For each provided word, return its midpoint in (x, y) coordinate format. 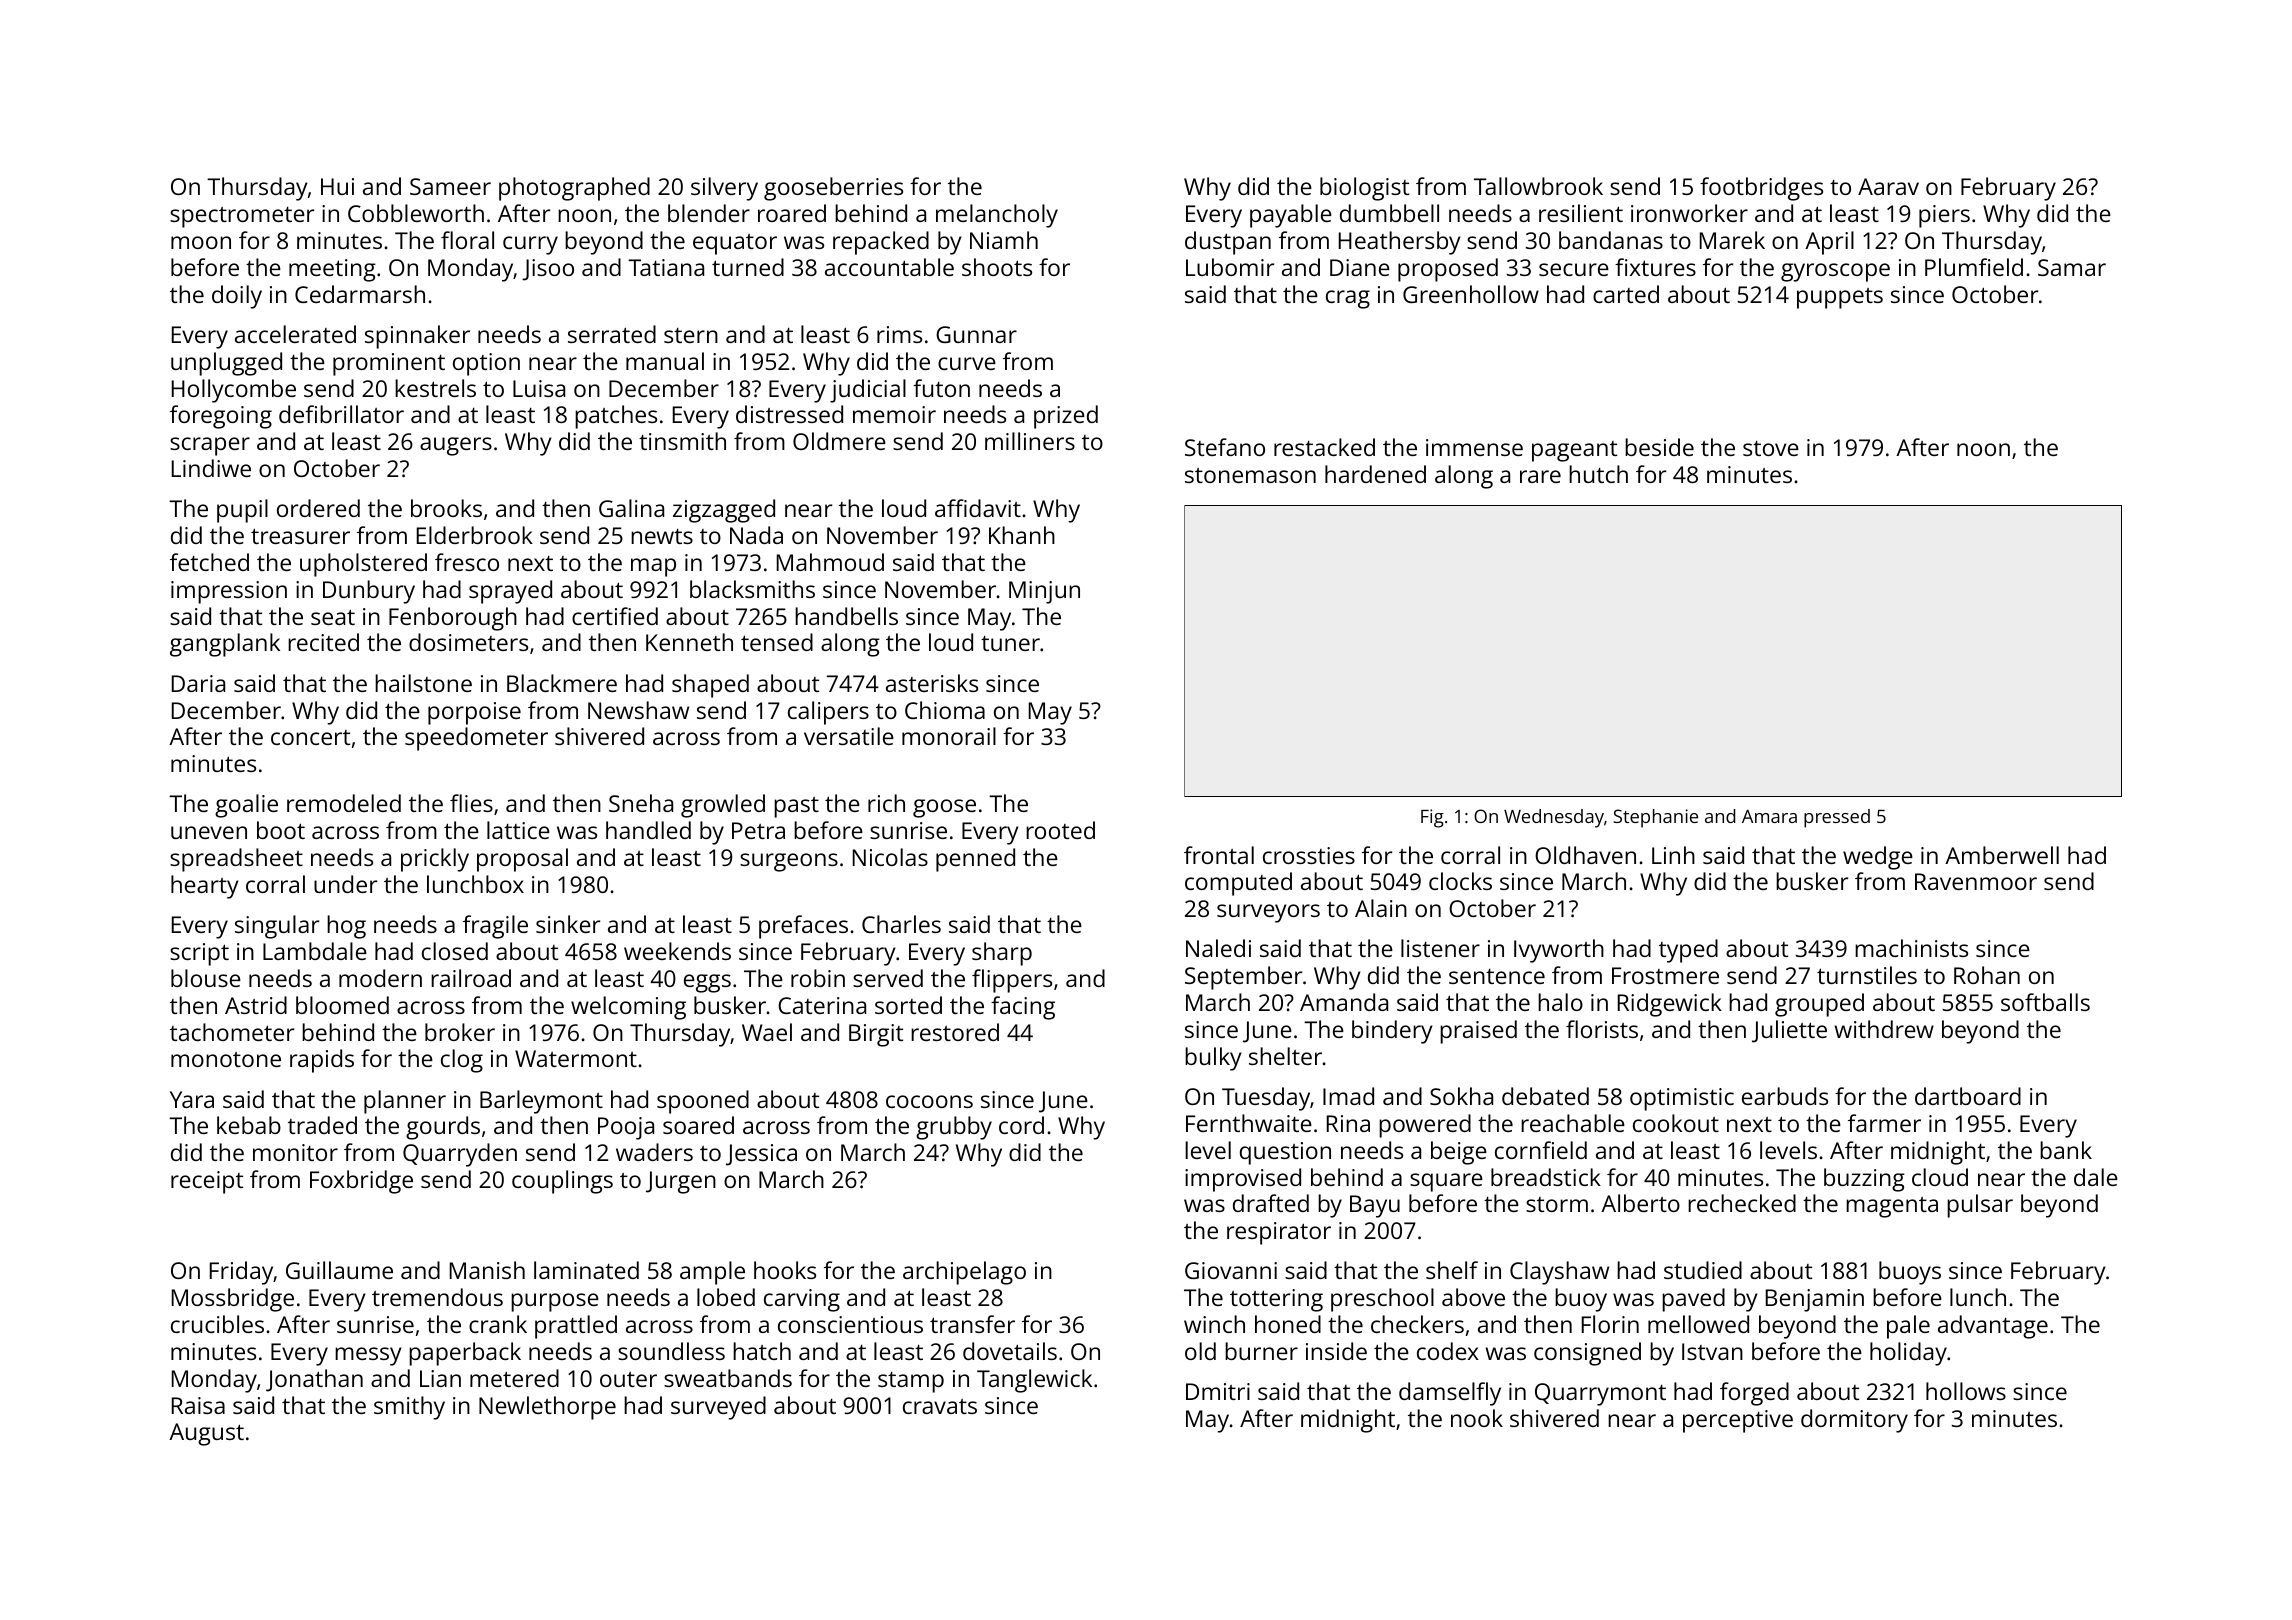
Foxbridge (361, 1182)
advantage (1993, 1327)
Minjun (1044, 592)
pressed (1837, 818)
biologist (1364, 189)
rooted (1060, 830)
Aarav (1888, 186)
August (206, 1434)
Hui (337, 186)
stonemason (1250, 475)
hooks (785, 1270)
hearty (205, 887)
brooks (446, 508)
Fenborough (453, 619)
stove (1771, 448)
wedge (1878, 858)
